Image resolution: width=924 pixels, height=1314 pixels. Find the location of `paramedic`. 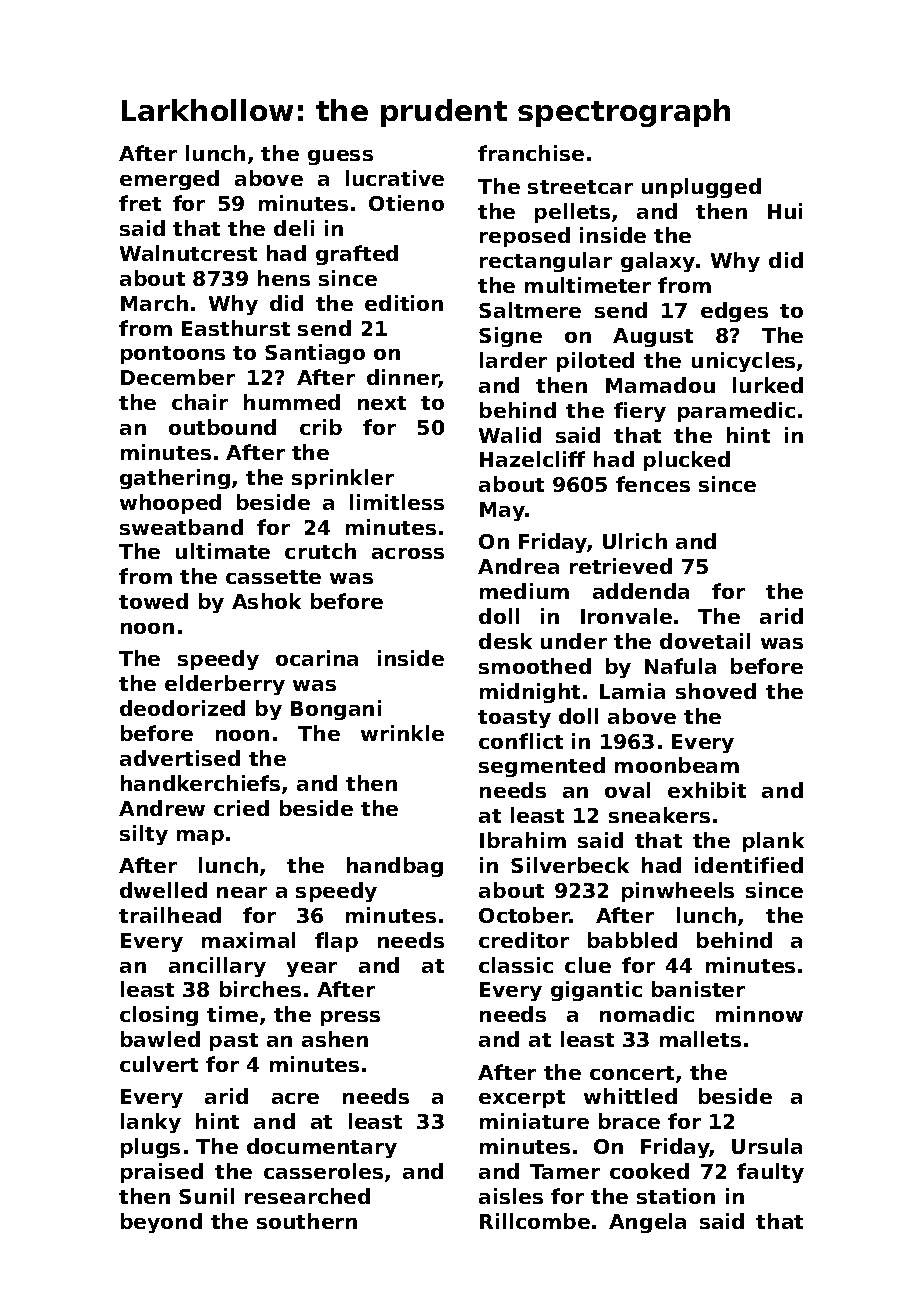

paramedic is located at coordinates (736, 412).
